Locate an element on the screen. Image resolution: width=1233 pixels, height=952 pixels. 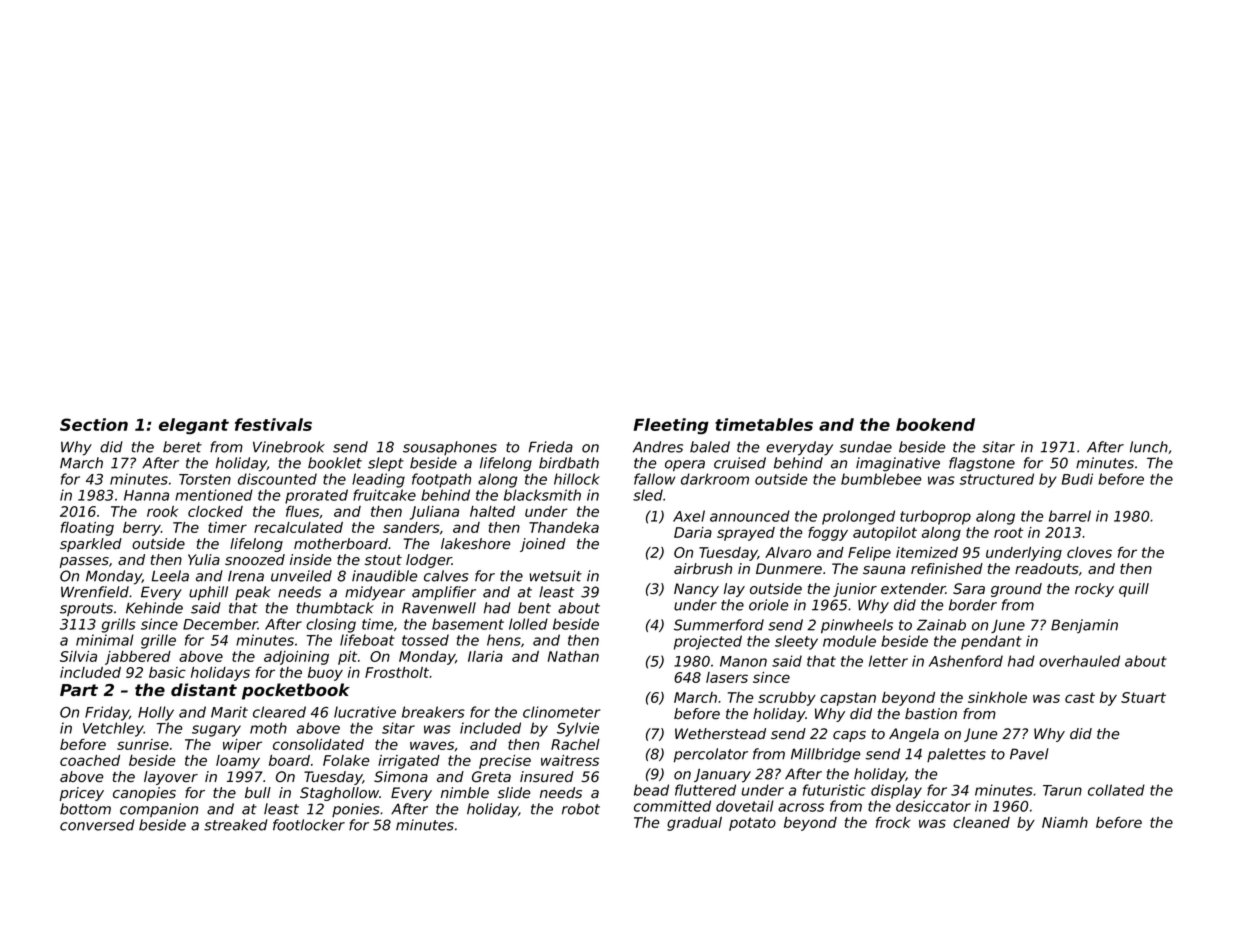
Pavel is located at coordinates (1029, 754).
